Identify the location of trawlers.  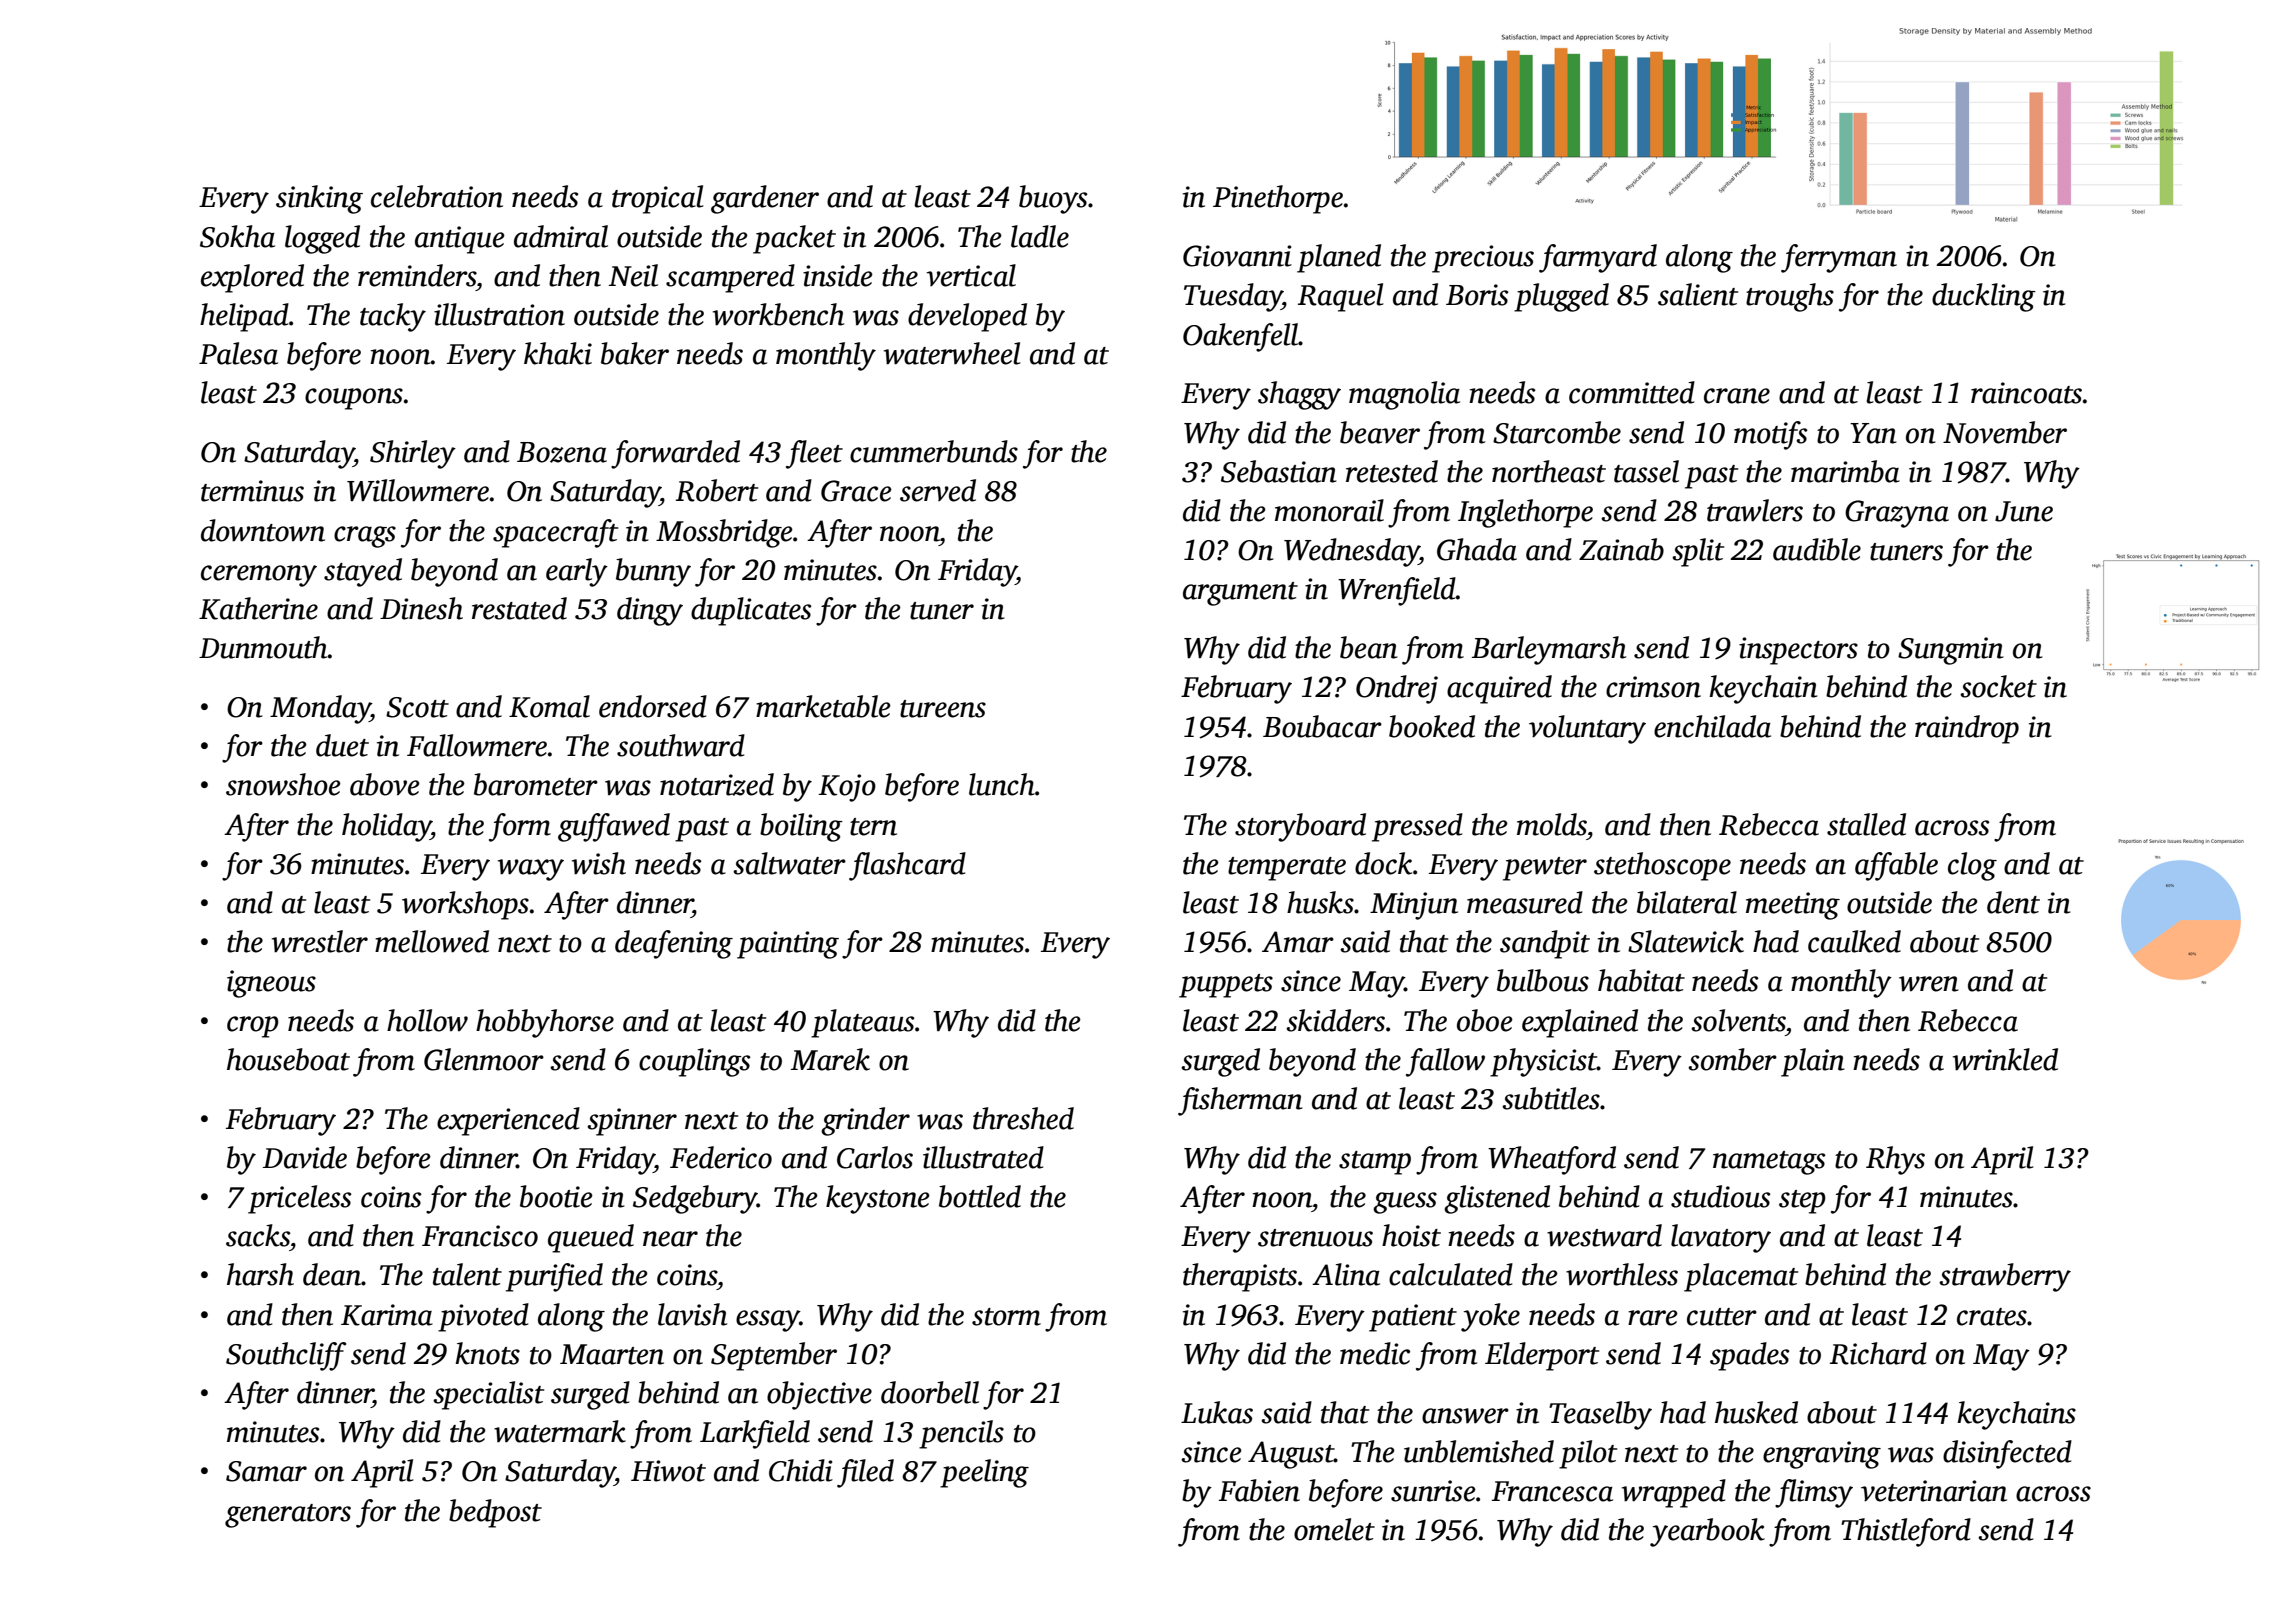
(1755, 510).
